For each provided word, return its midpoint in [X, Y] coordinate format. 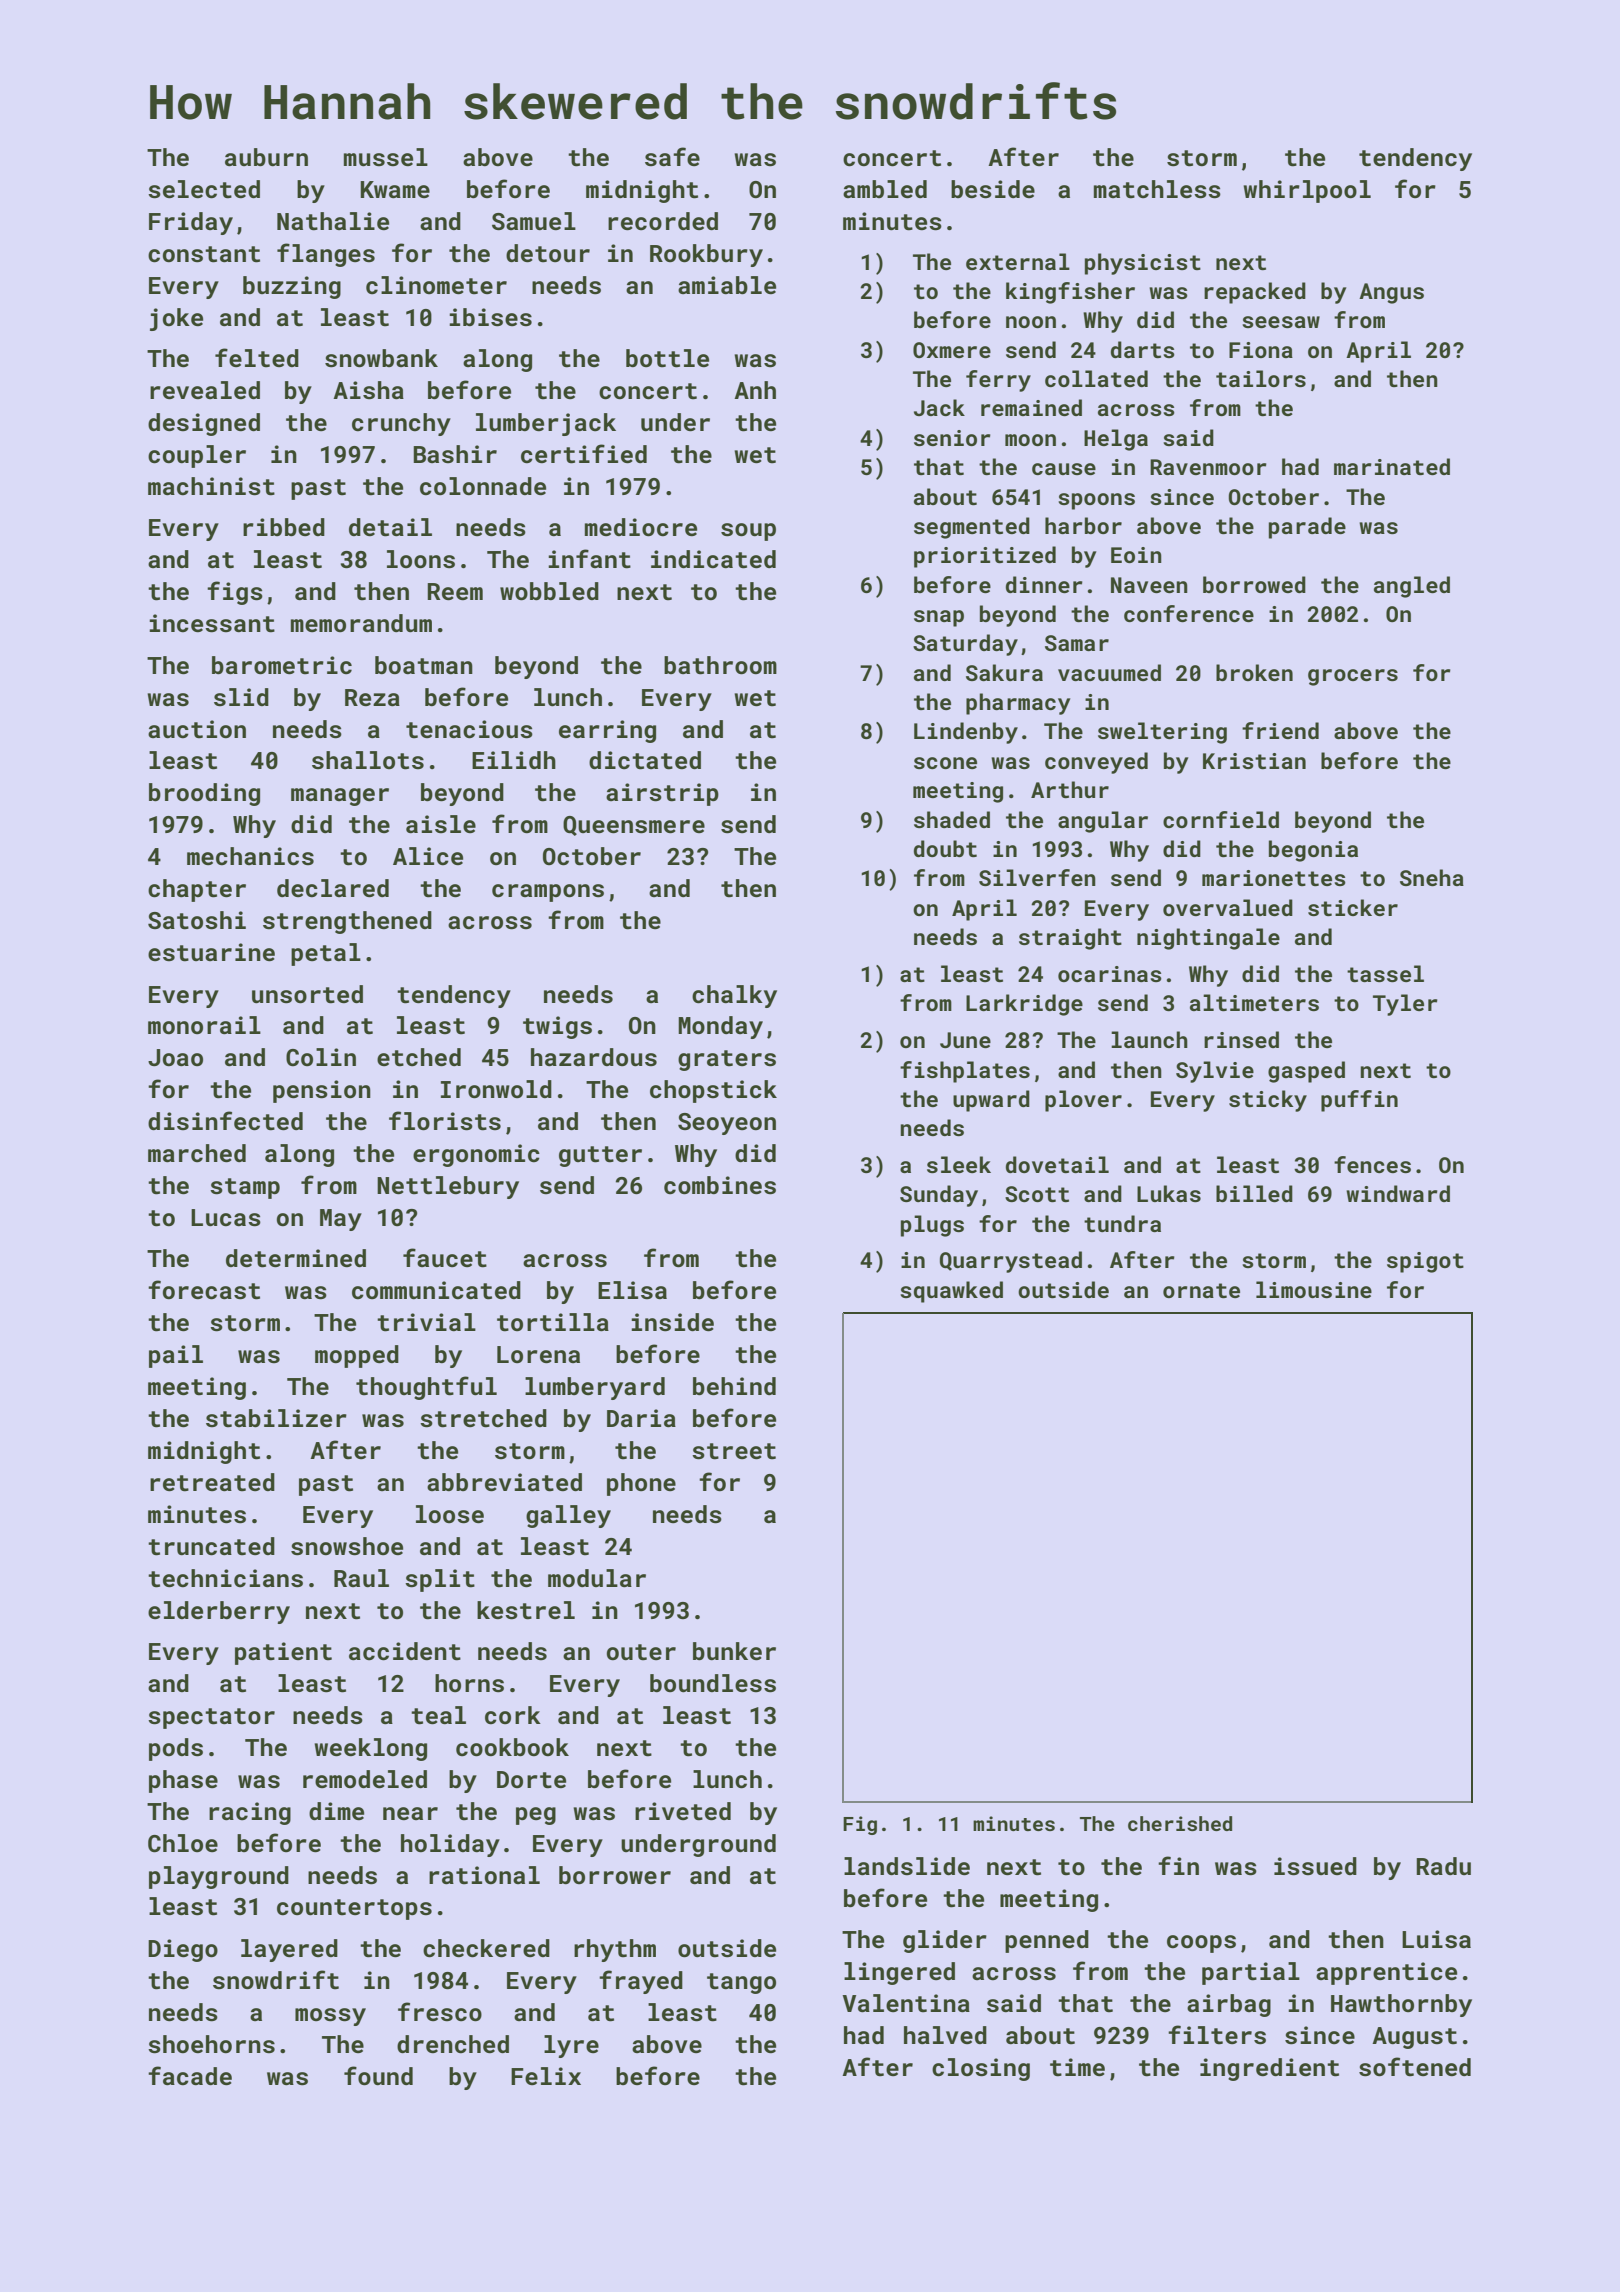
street [734, 1451]
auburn [266, 157]
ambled [885, 189]
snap [939, 618]
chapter [197, 890]
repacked [1255, 293]
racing [250, 1813]
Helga [1116, 440]
